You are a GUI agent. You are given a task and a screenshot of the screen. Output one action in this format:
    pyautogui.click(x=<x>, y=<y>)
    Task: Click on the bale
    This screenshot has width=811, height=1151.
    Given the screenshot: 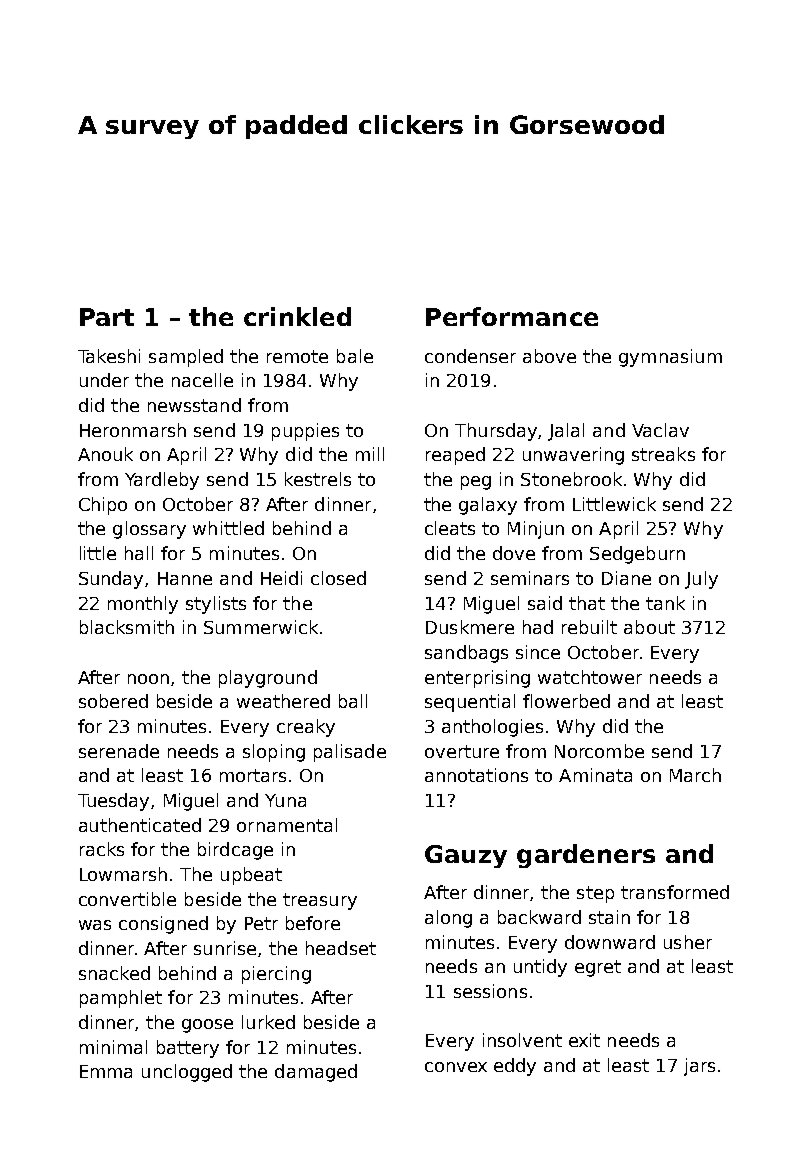 What is the action you would take?
    pyautogui.click(x=355, y=356)
